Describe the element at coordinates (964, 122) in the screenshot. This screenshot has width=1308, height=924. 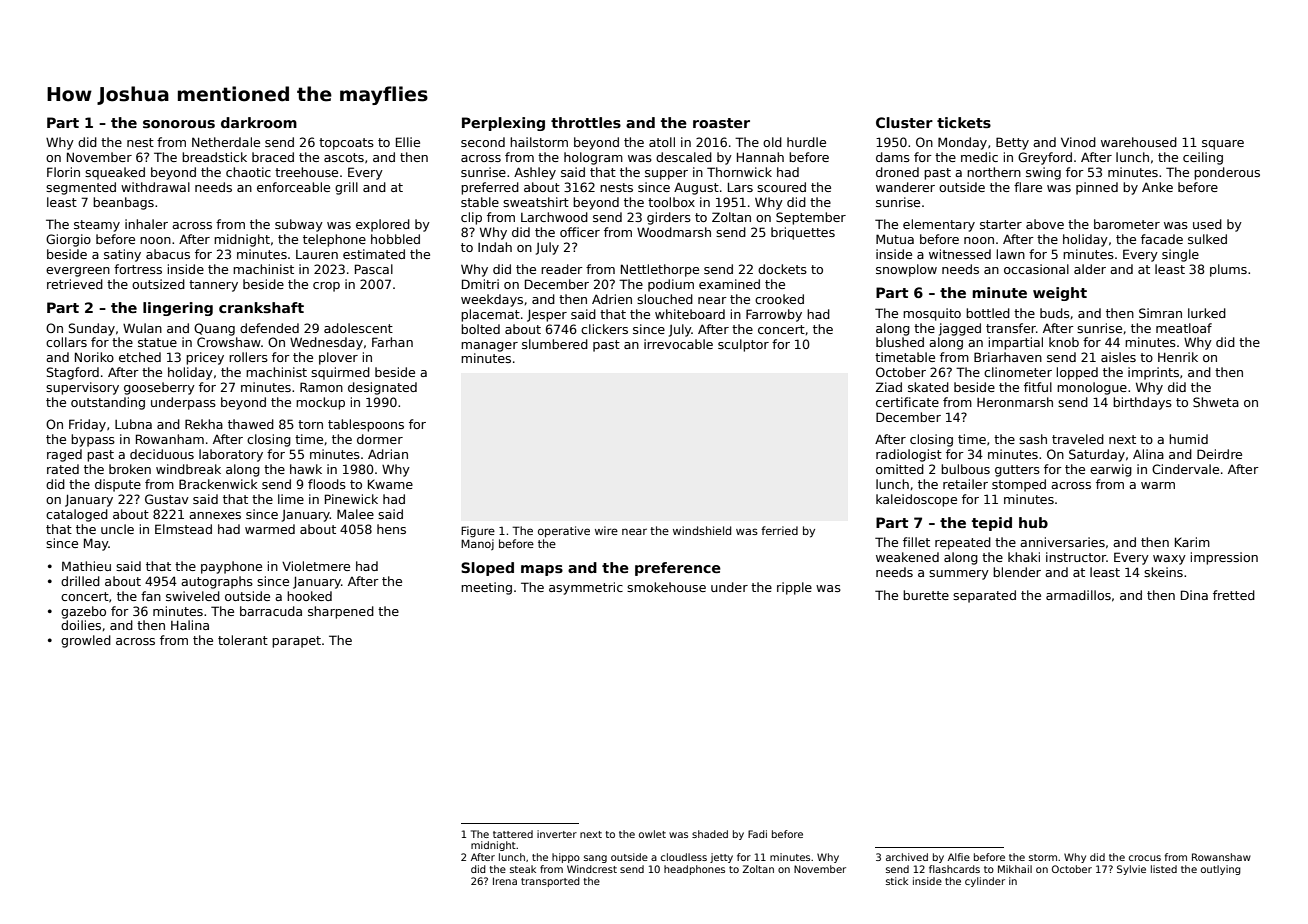
I see `tickets` at that location.
